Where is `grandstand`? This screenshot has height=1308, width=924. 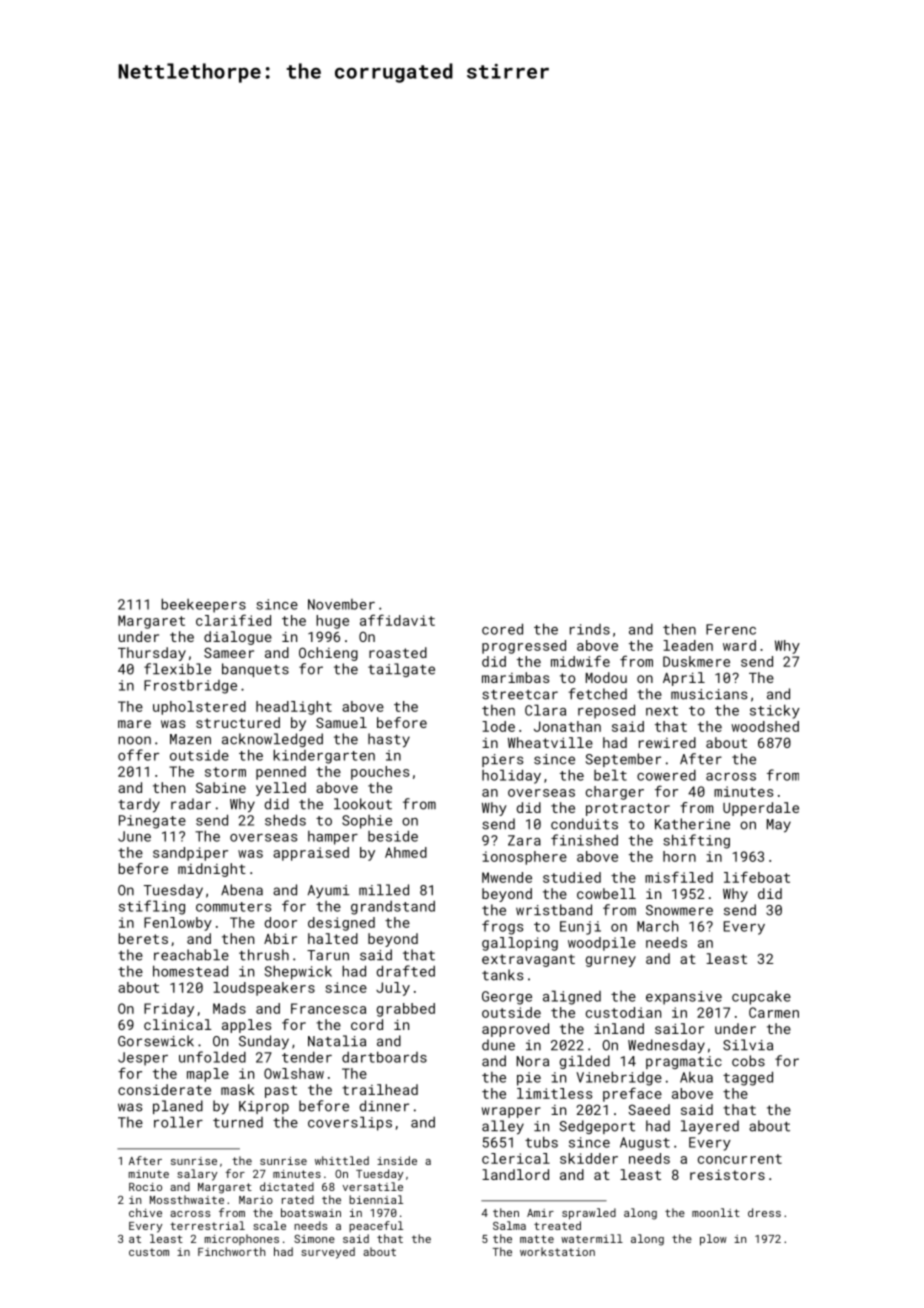
grandstand is located at coordinates (393, 908).
